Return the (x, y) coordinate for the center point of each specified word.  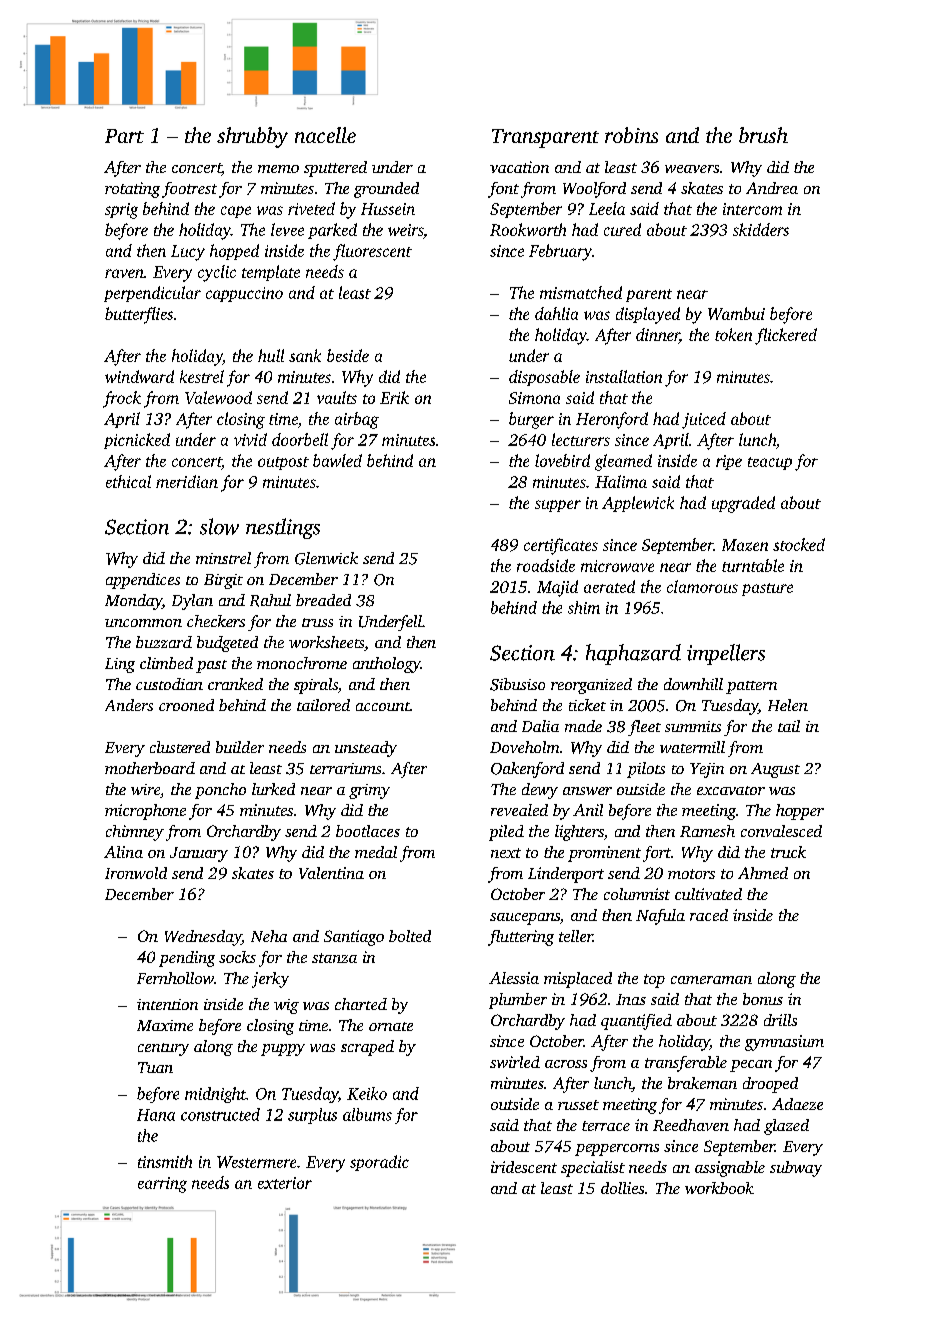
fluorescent (372, 252)
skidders (761, 229)
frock (122, 399)
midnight (215, 1095)
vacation (519, 167)
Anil (588, 810)
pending (187, 959)
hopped (234, 252)
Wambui (736, 313)
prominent (604, 854)
